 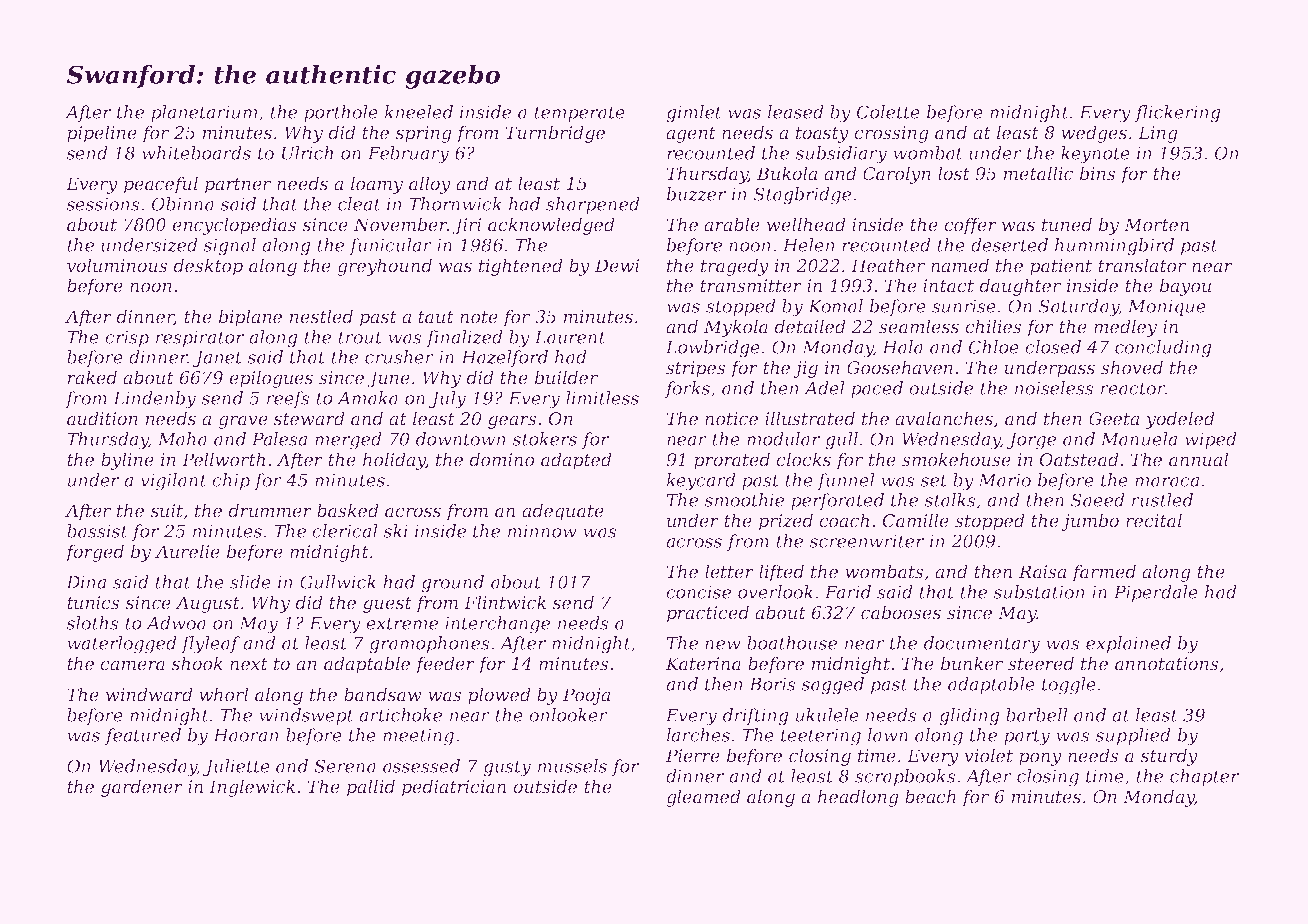 What do you see at coordinates (824, 388) in the image?
I see `Adel` at bounding box center [824, 388].
